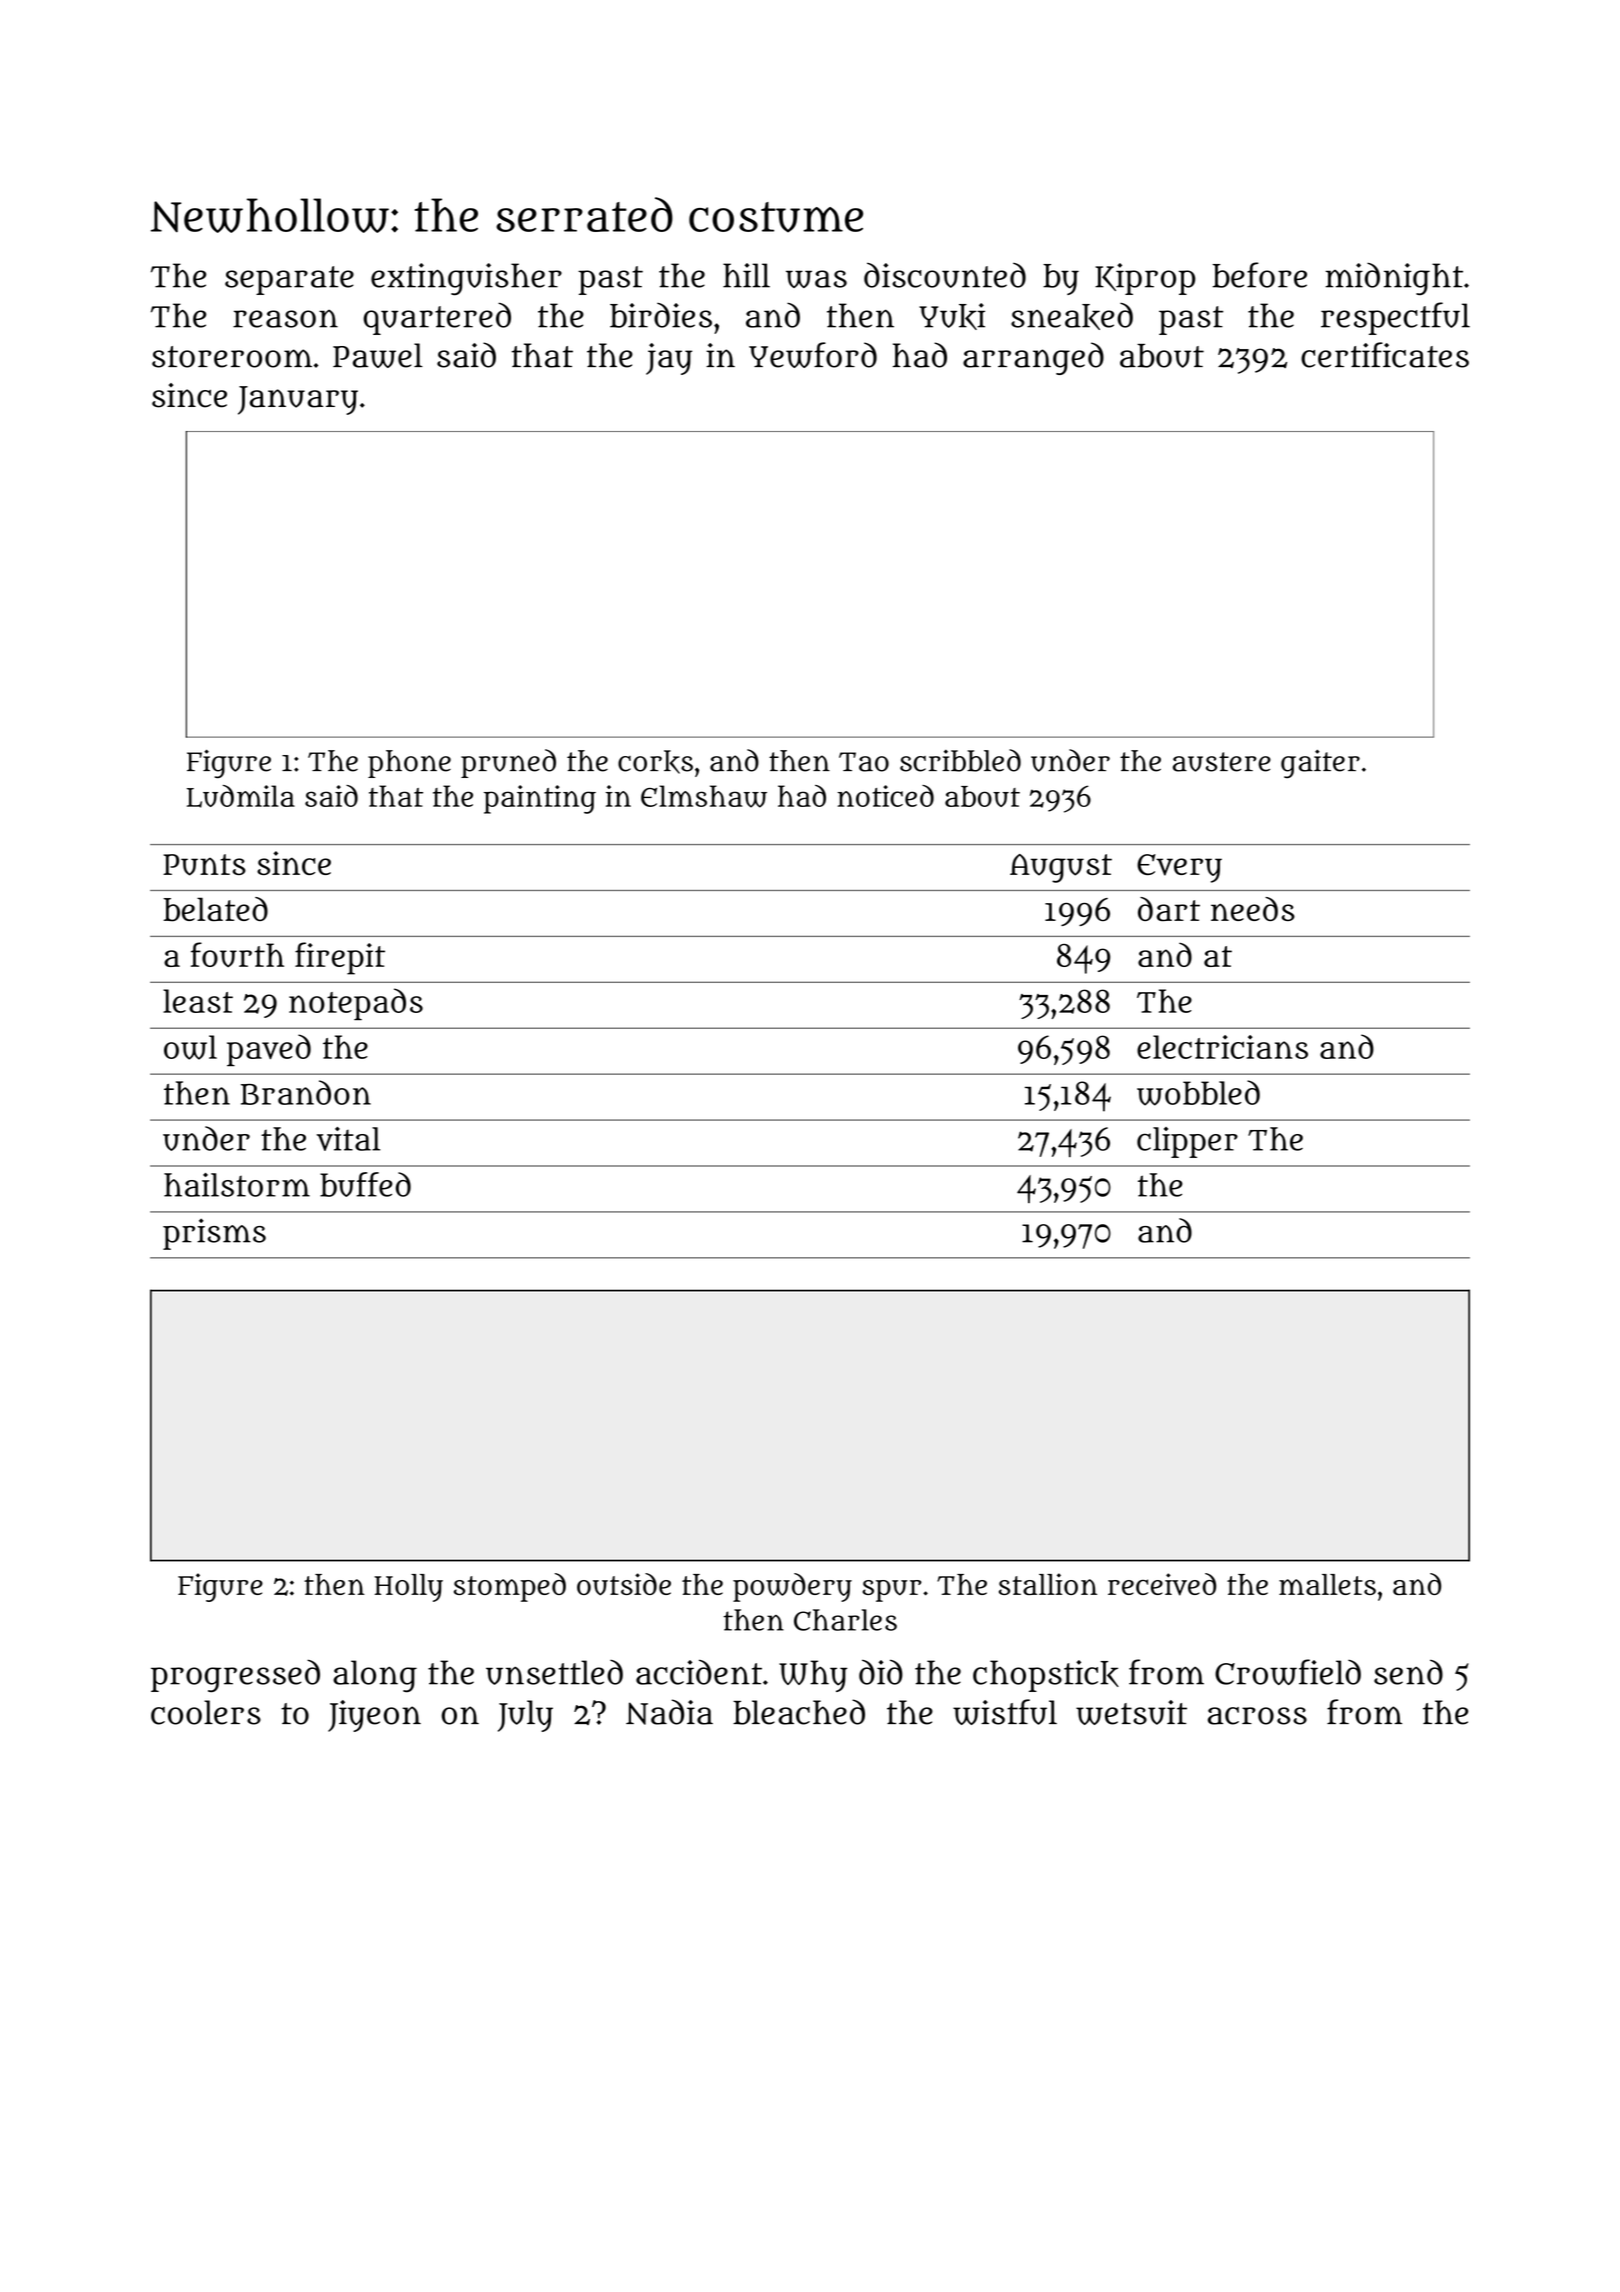 The height and width of the screenshot is (2292, 1620). I want to click on certificates, so click(1385, 355).
